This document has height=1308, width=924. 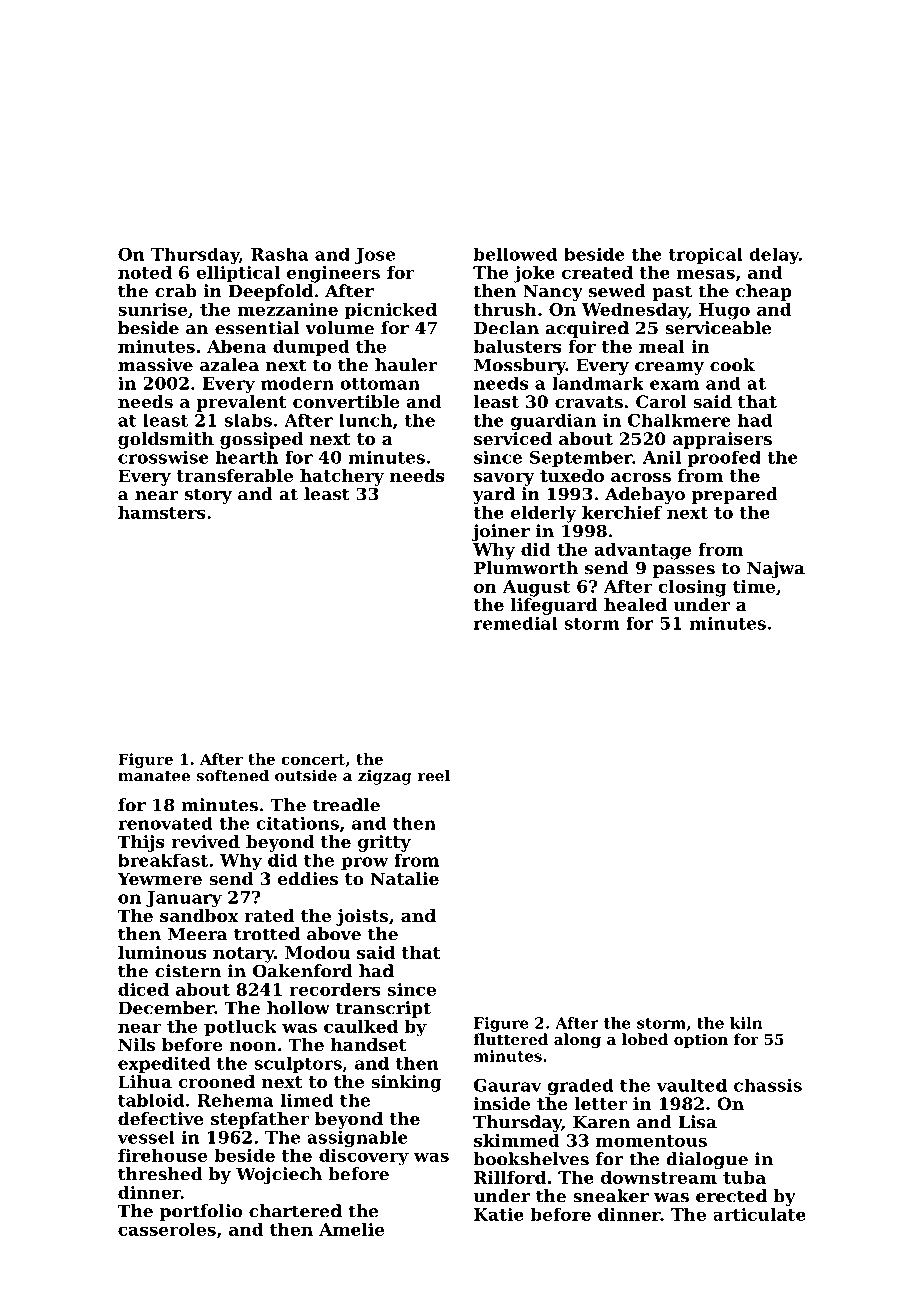 What do you see at coordinates (362, 917) in the document?
I see `joists` at bounding box center [362, 917].
